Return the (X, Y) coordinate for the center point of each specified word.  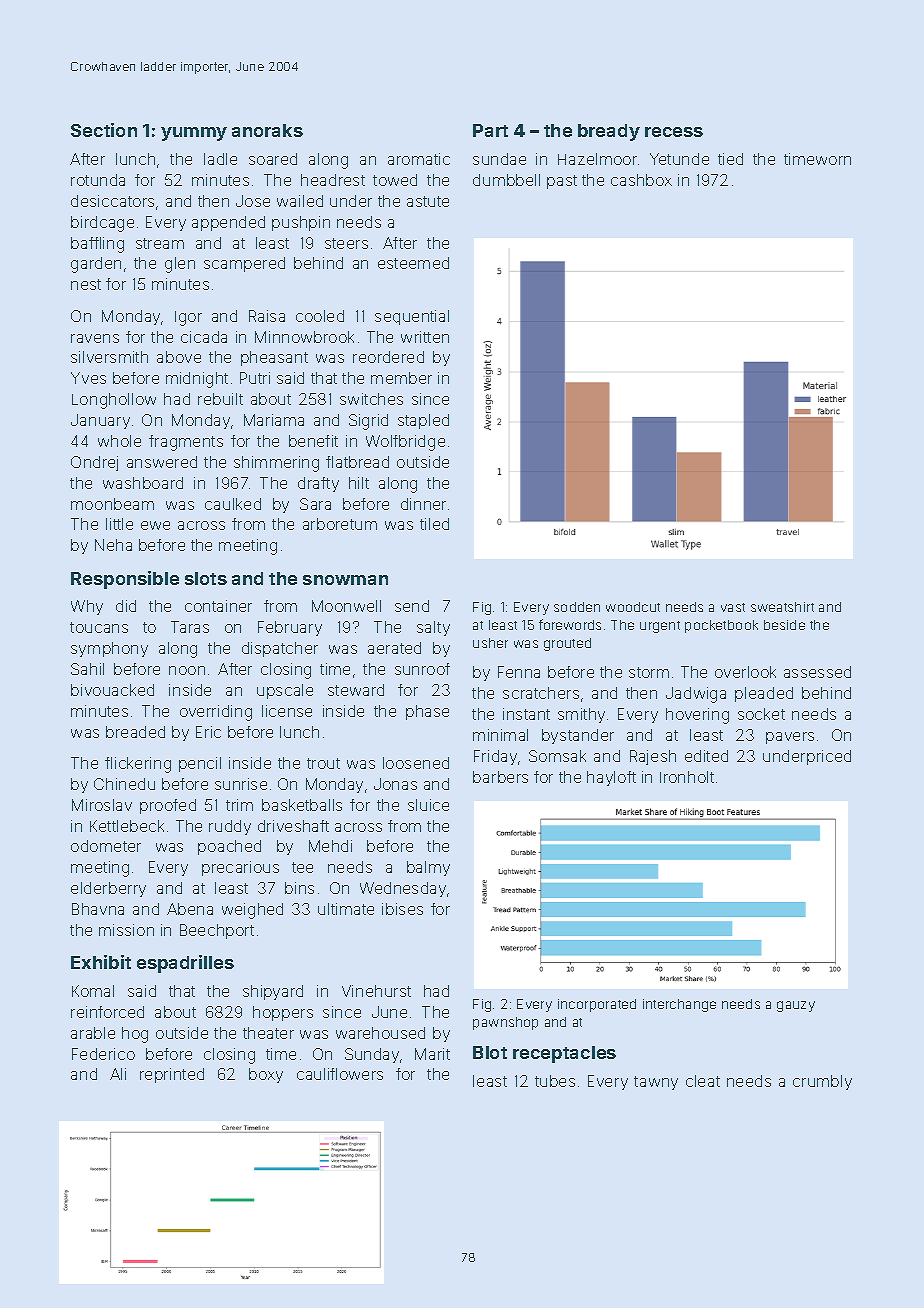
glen (180, 265)
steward (356, 690)
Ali (118, 1074)
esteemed (413, 263)
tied (730, 159)
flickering (138, 765)
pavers (790, 738)
